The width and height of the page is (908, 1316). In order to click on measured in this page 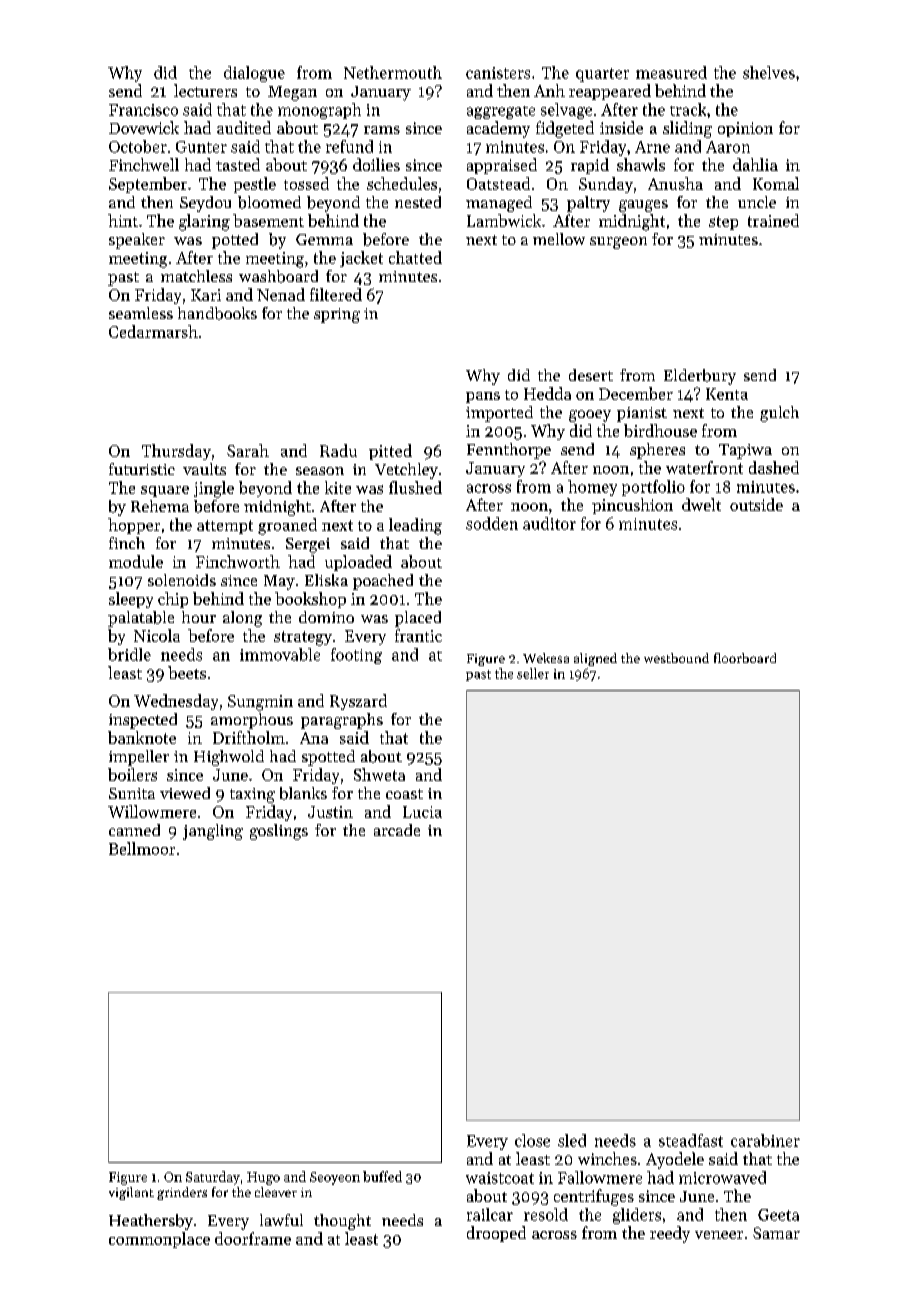, I will do `click(671, 72)`.
